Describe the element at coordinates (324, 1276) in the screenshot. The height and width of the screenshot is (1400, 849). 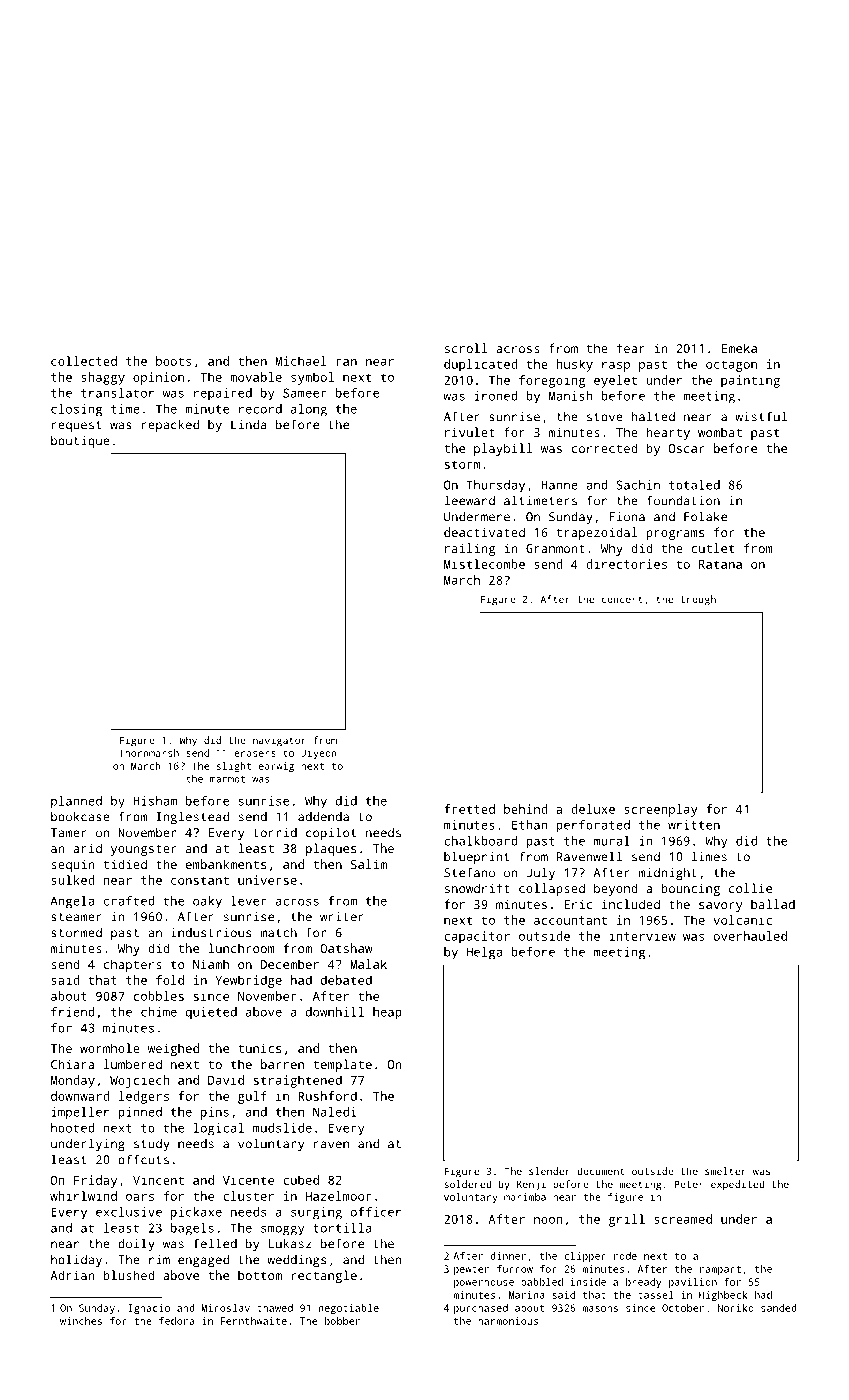
I see `rectangle` at that location.
